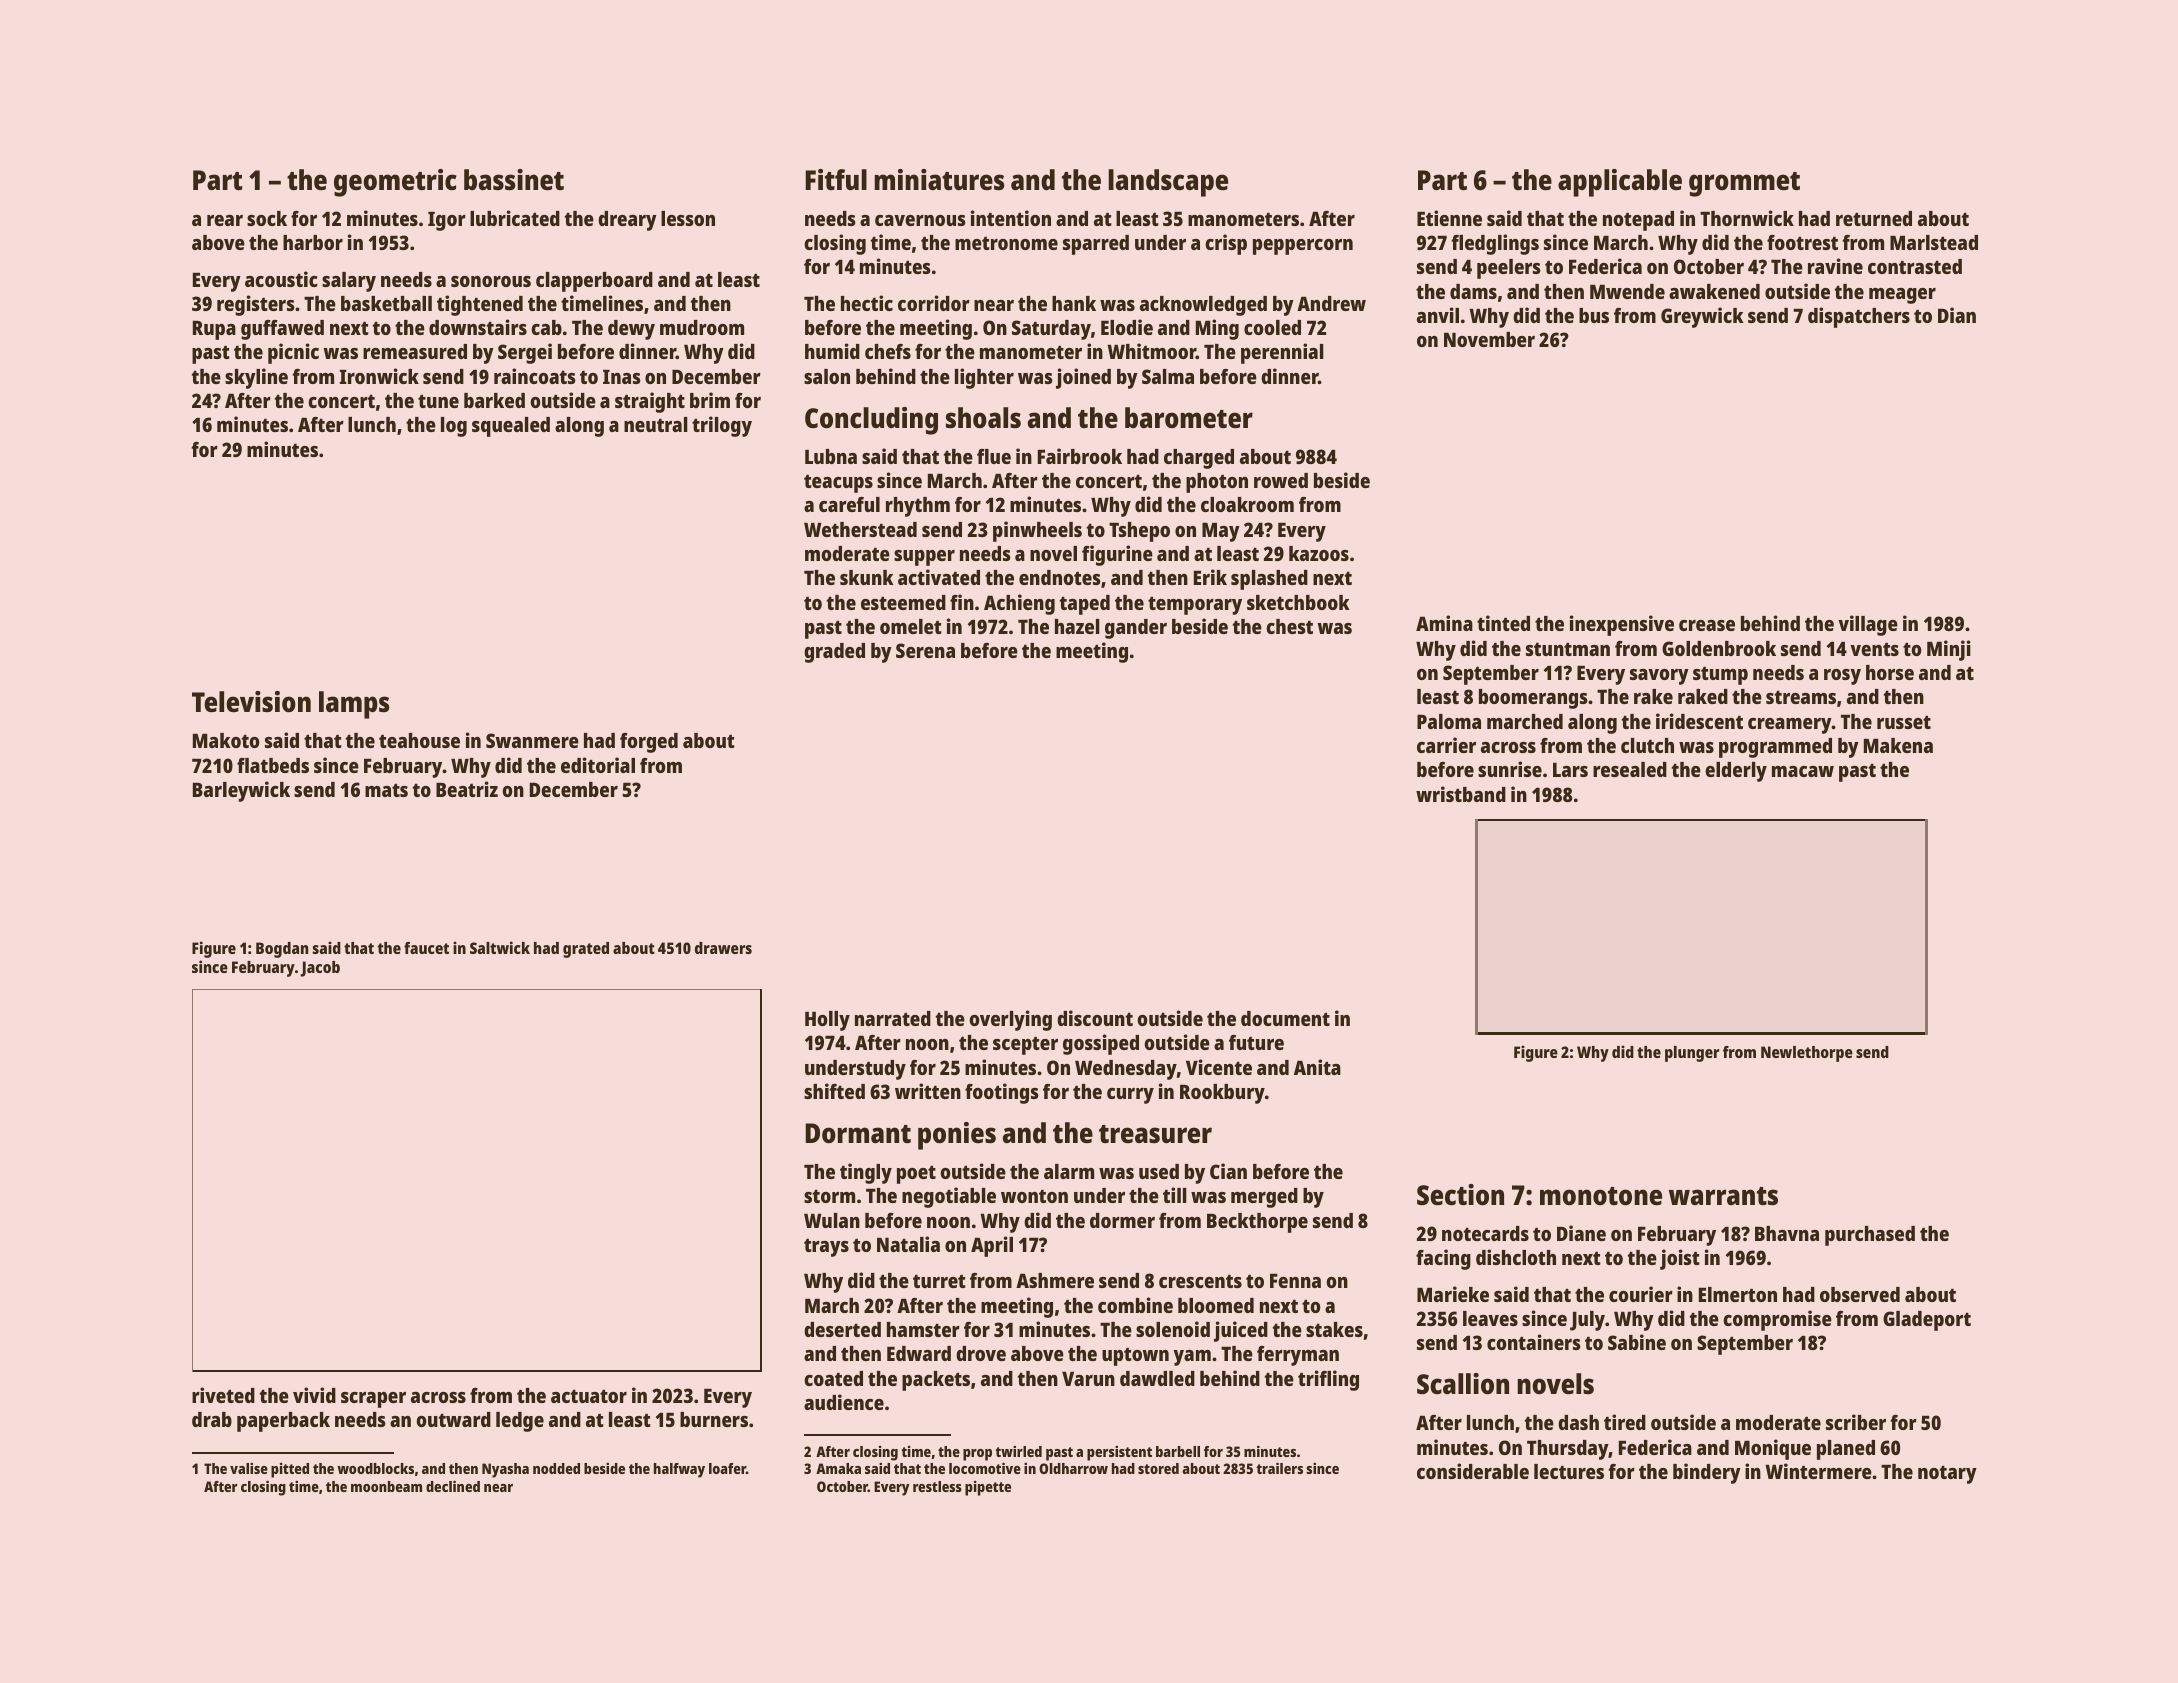  What do you see at coordinates (249, 1468) in the document?
I see `valise` at bounding box center [249, 1468].
